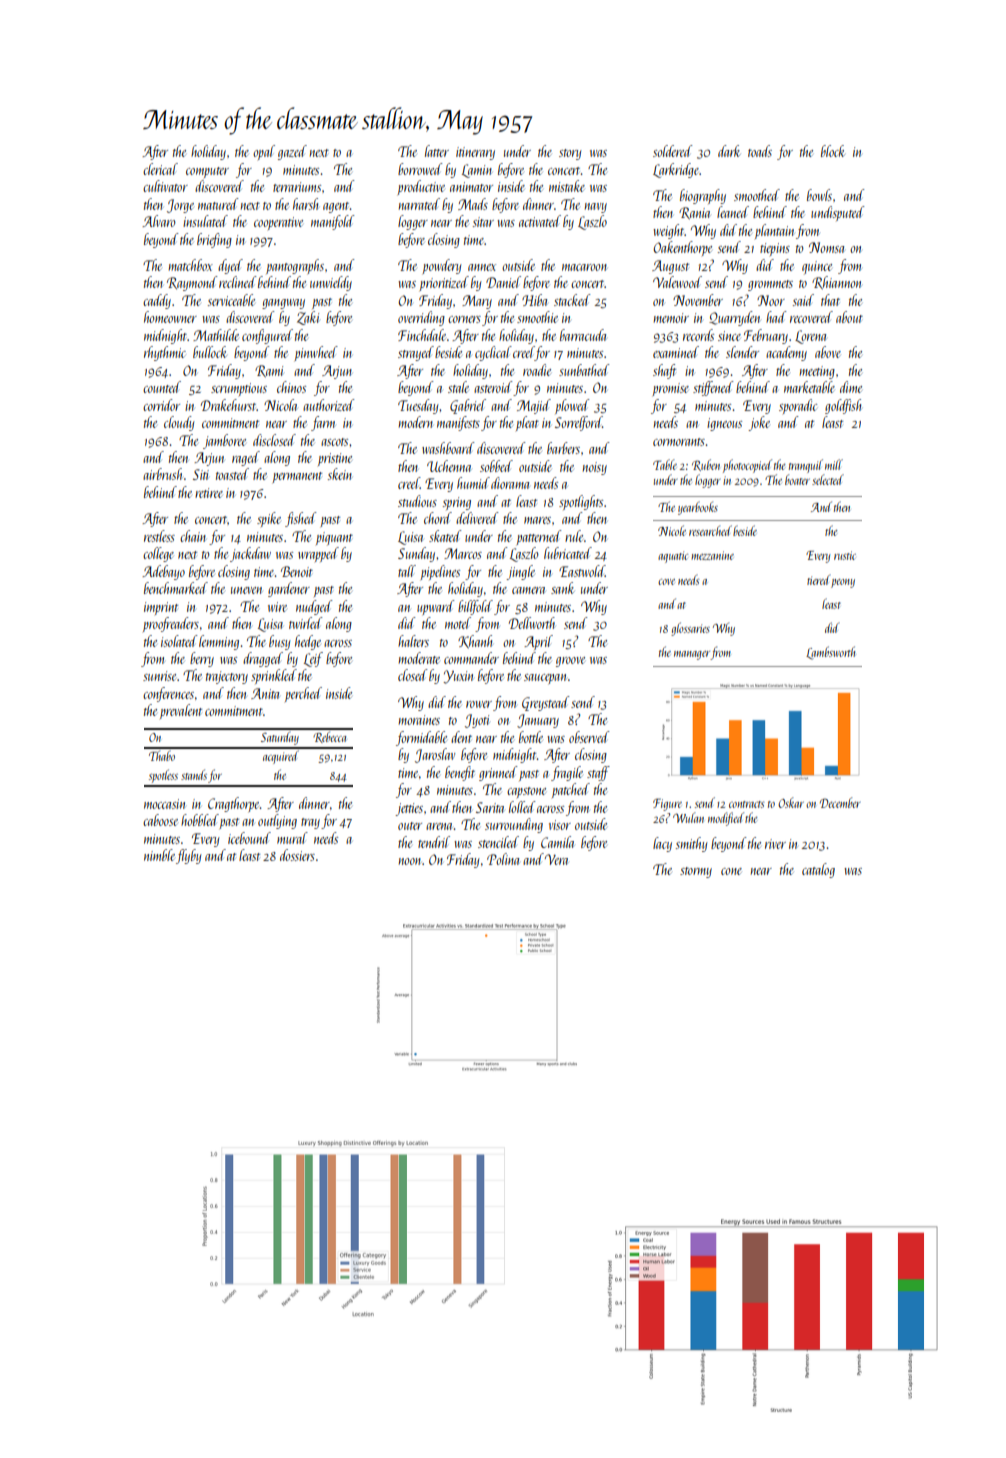  I want to click on glossaries, so click(690, 629).
